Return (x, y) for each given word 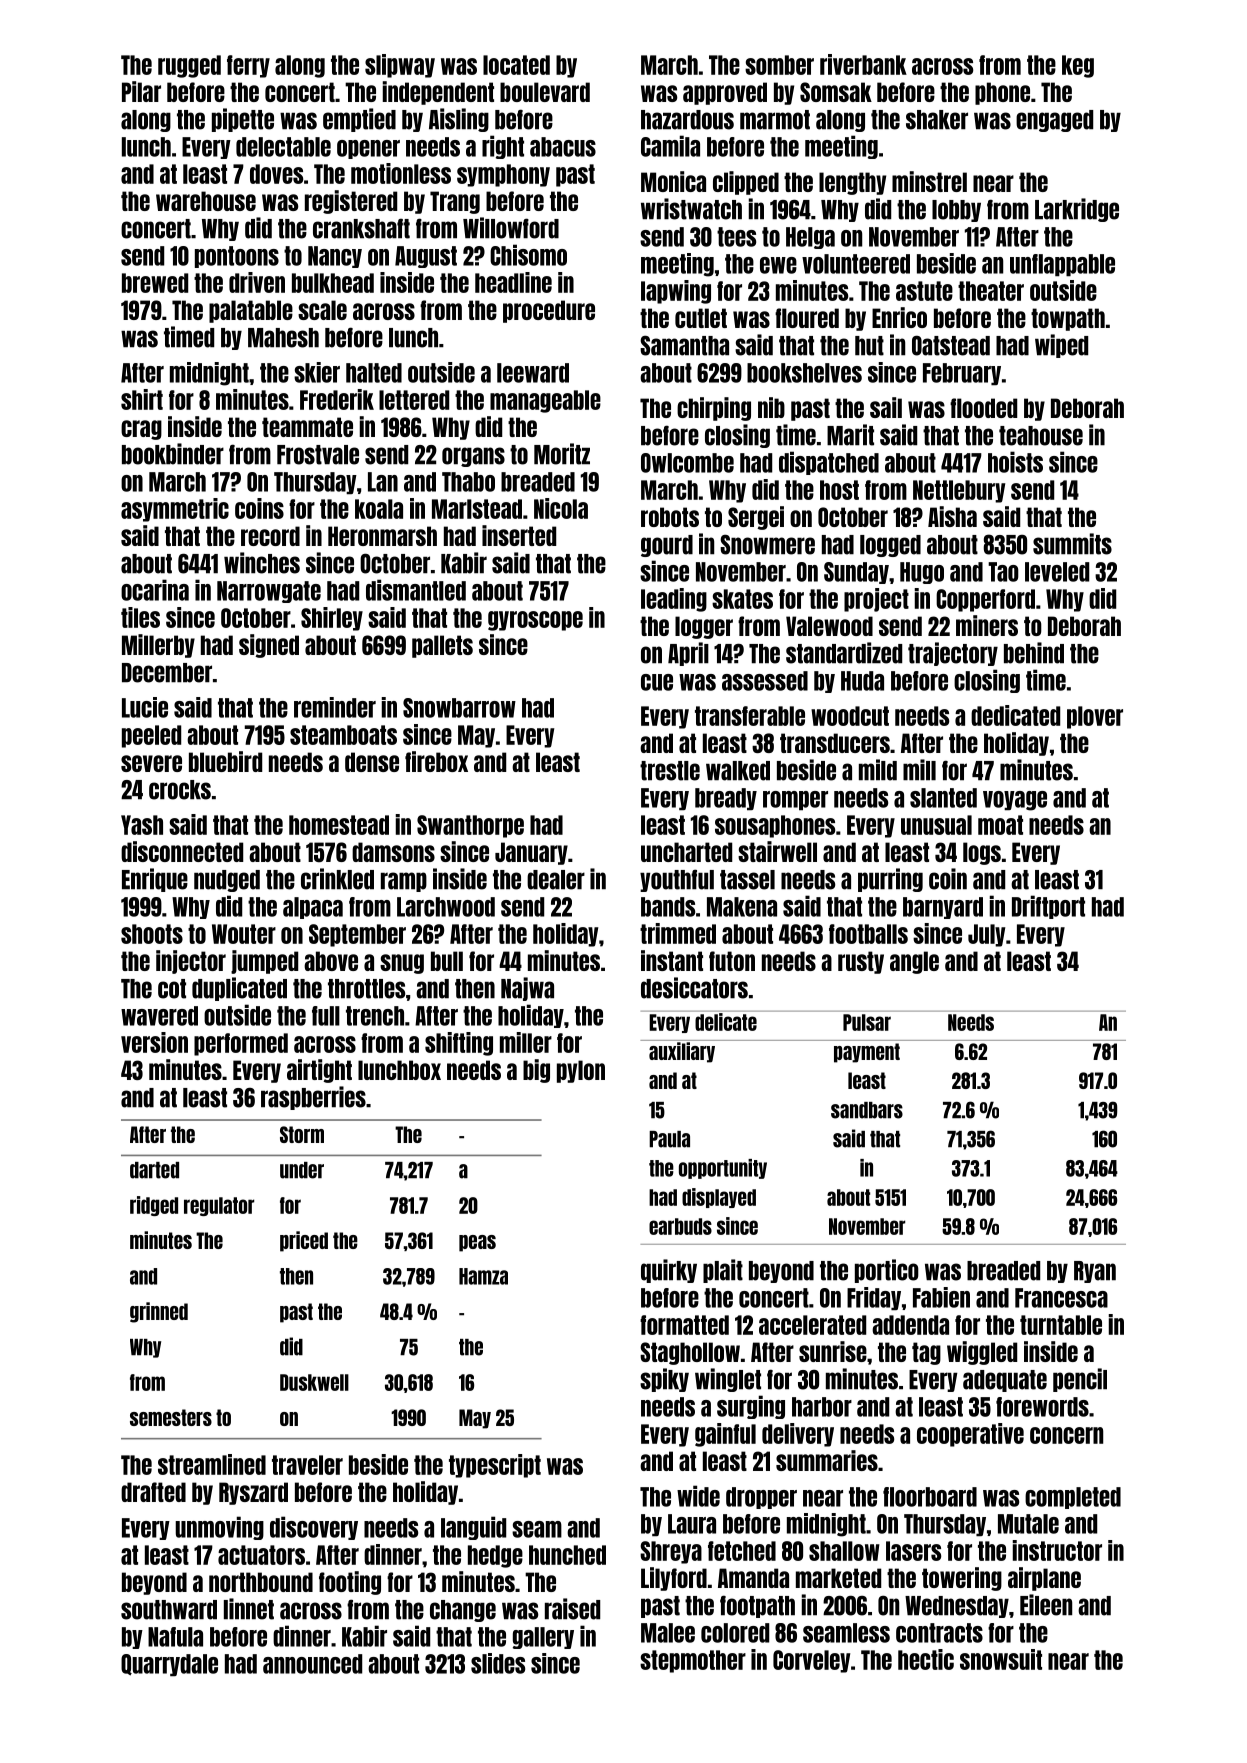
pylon (581, 1071)
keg (1078, 66)
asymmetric (175, 510)
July (986, 935)
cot (172, 989)
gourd (667, 546)
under (302, 1170)
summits (1072, 544)
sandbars (867, 1110)
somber (779, 65)
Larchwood (446, 907)
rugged (189, 66)
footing (350, 1583)
